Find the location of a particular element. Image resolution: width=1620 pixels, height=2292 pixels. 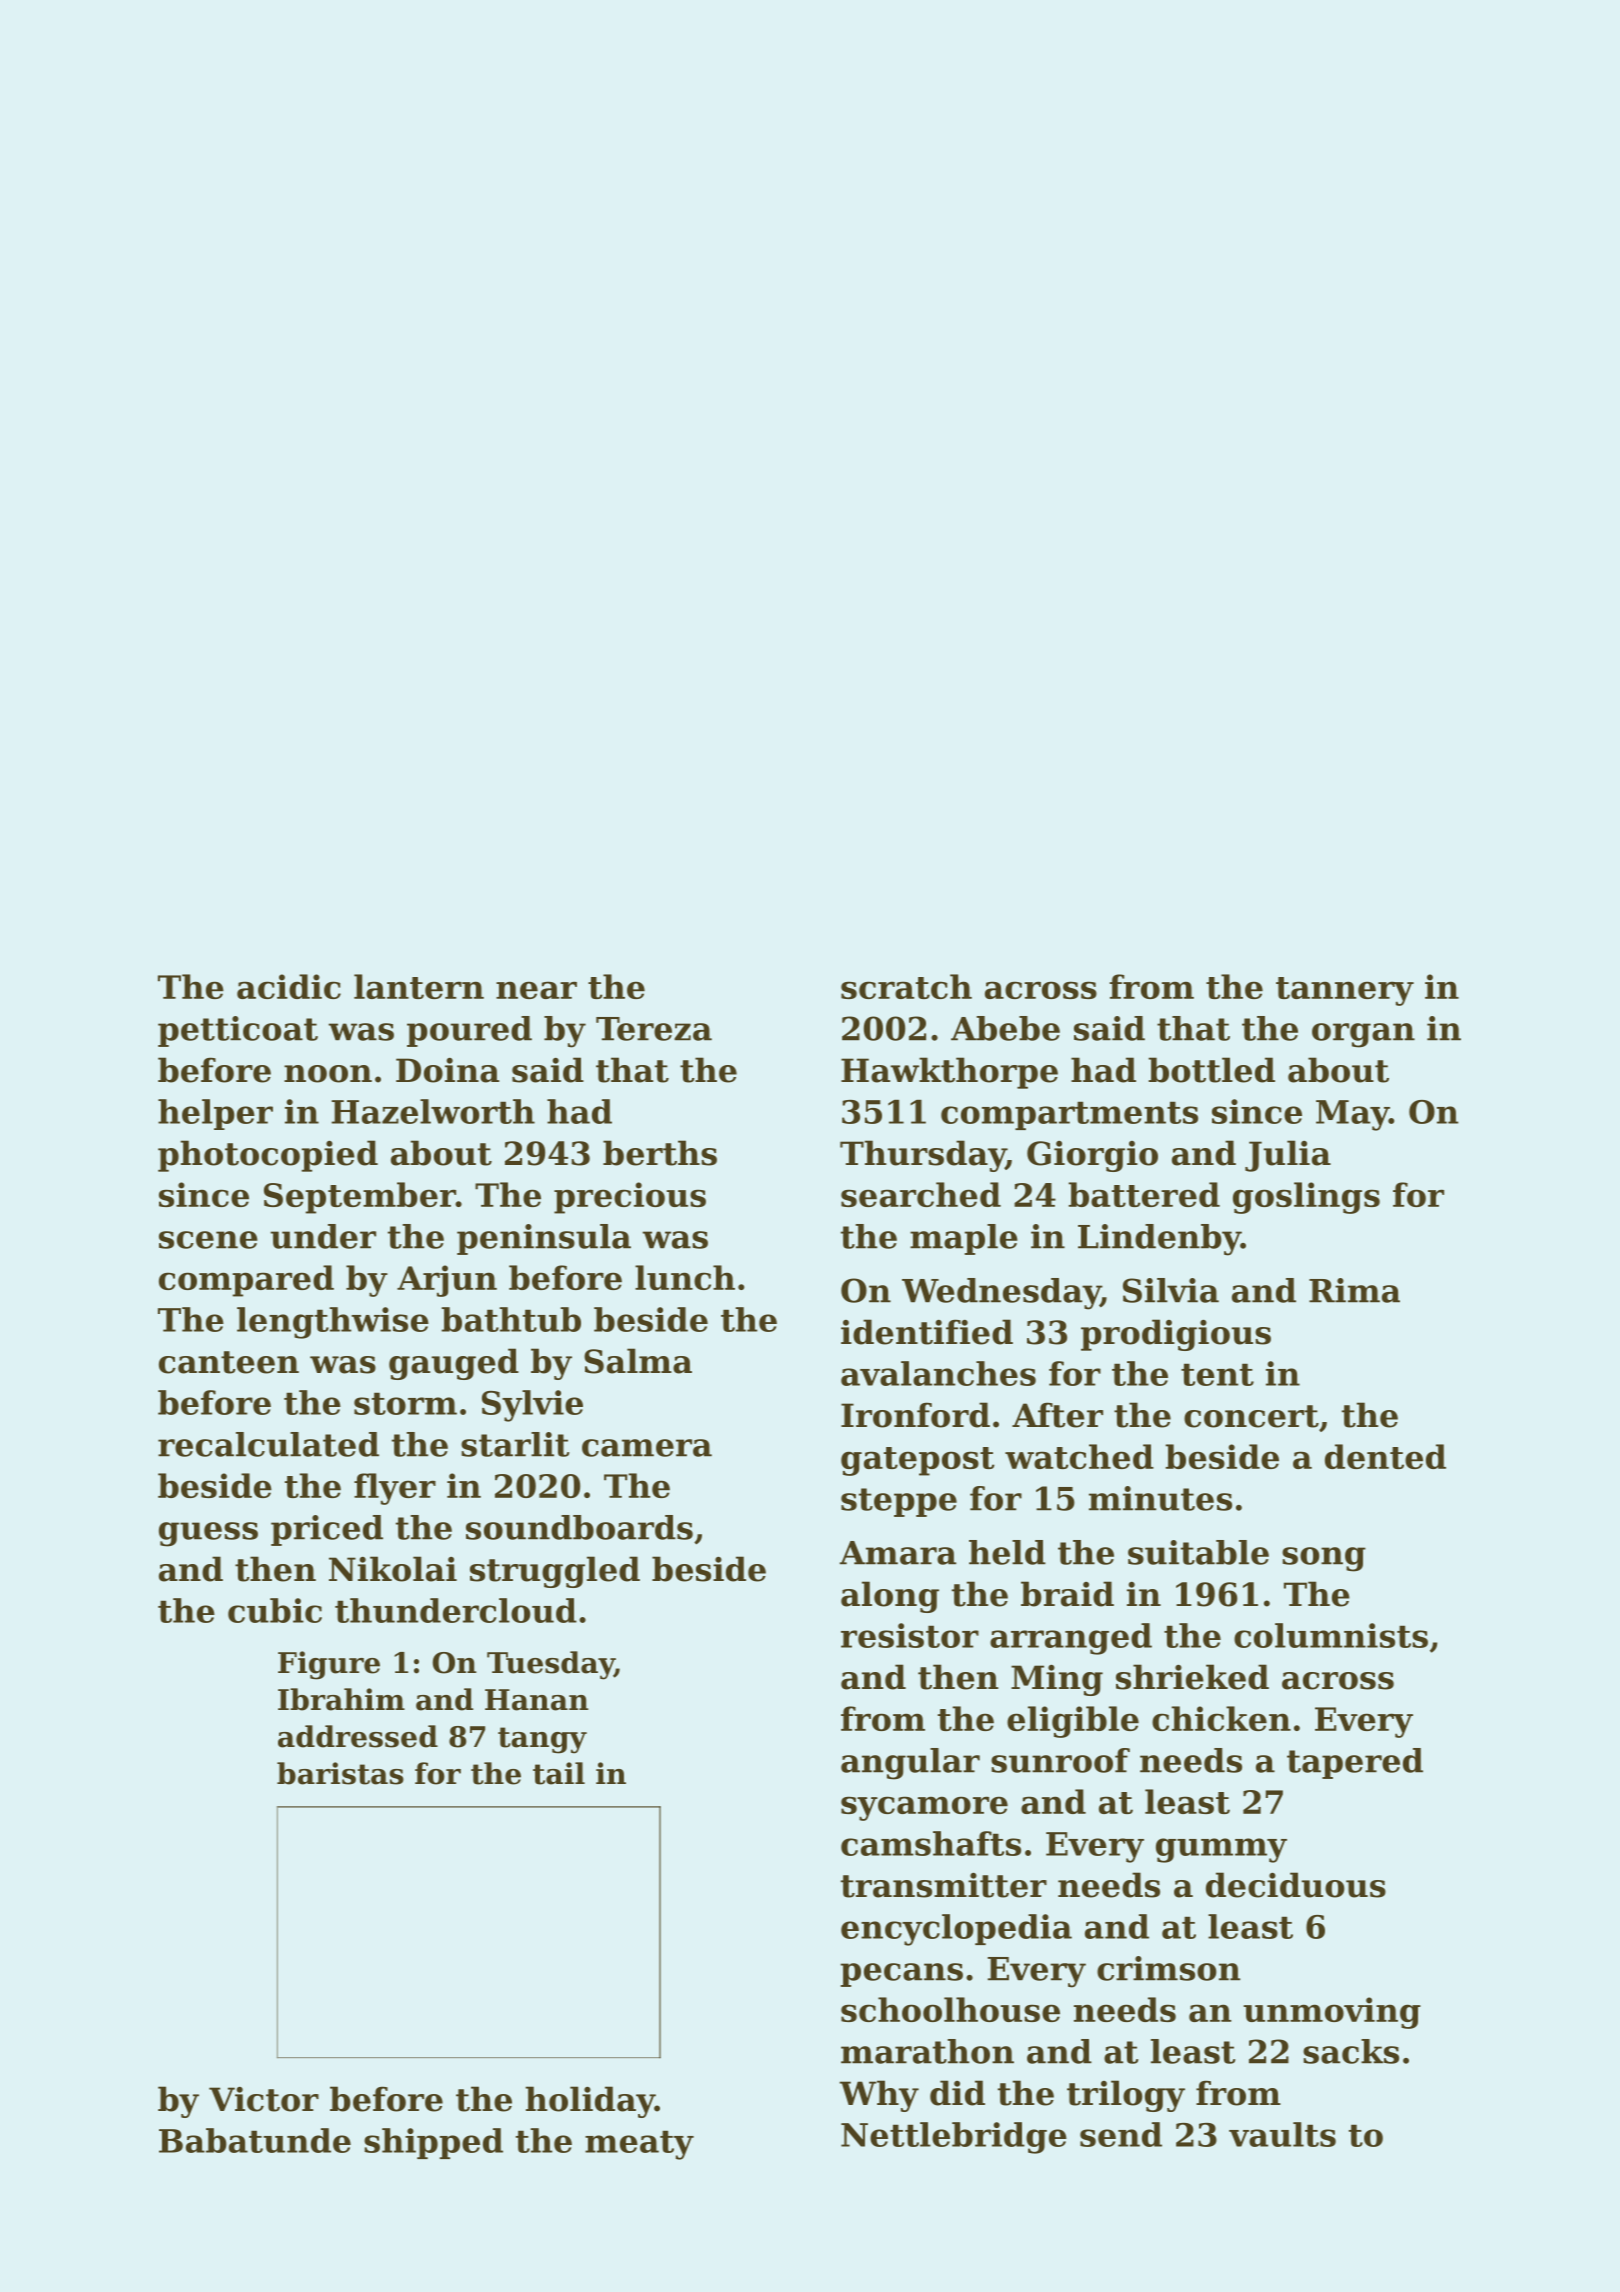

meaty is located at coordinates (639, 2145).
